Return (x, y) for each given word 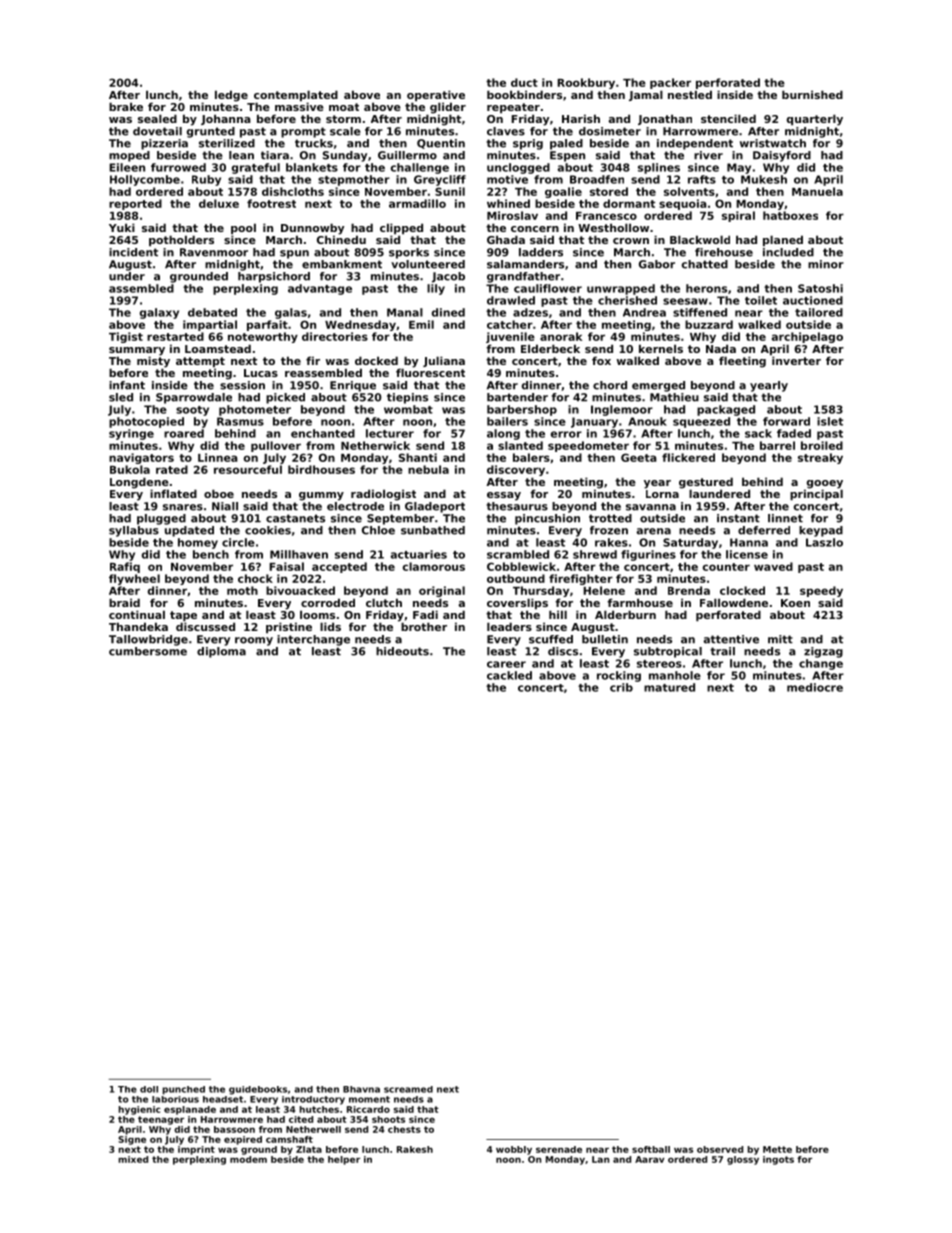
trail (722, 651)
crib (621, 687)
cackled (509, 675)
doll (149, 1089)
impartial (210, 325)
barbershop (522, 410)
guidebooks (258, 1090)
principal (816, 495)
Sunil (450, 191)
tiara (275, 155)
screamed (408, 1089)
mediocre (815, 687)
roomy (254, 641)
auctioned (813, 300)
